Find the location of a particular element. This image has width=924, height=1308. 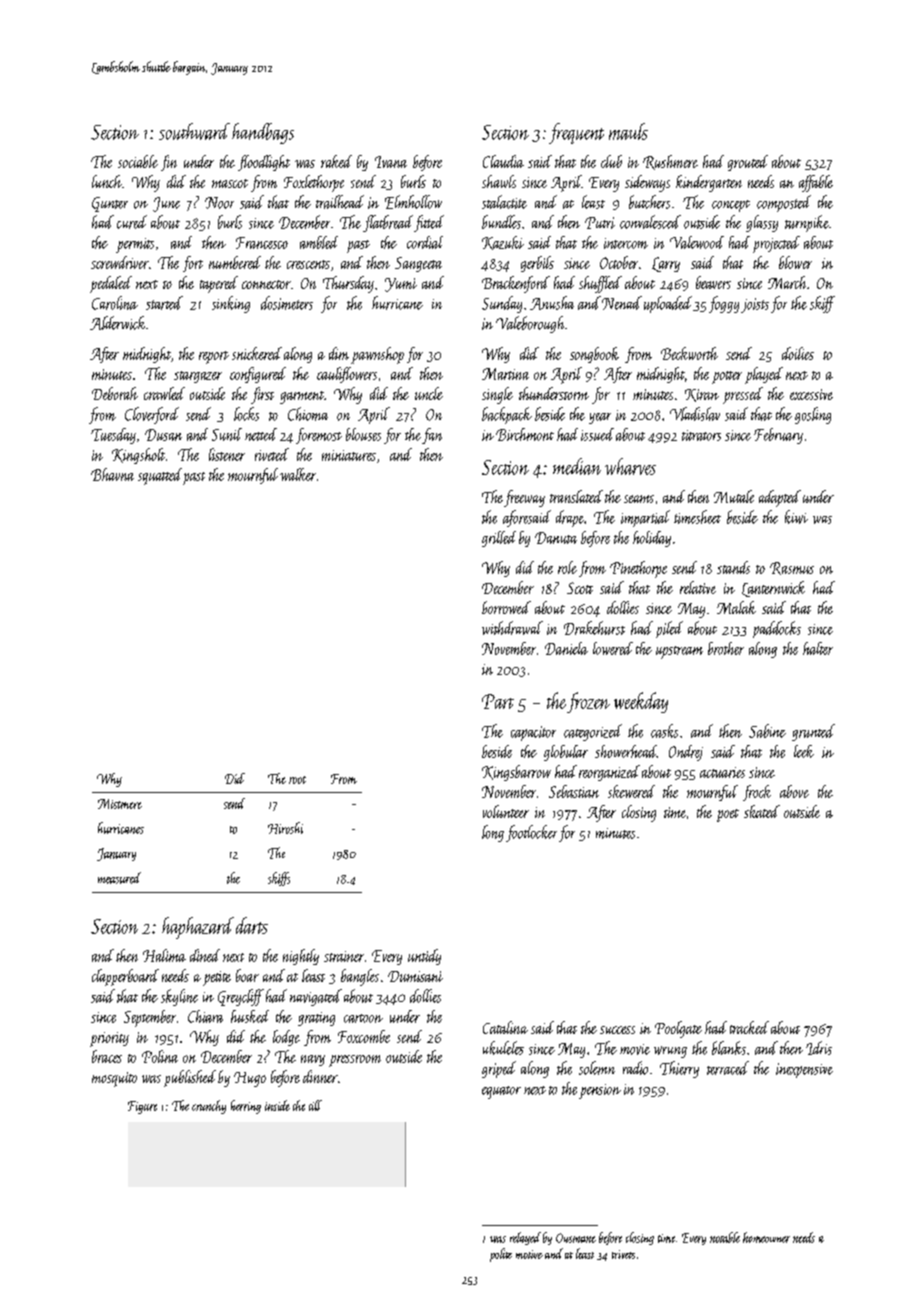

polite is located at coordinates (501, 1255).
